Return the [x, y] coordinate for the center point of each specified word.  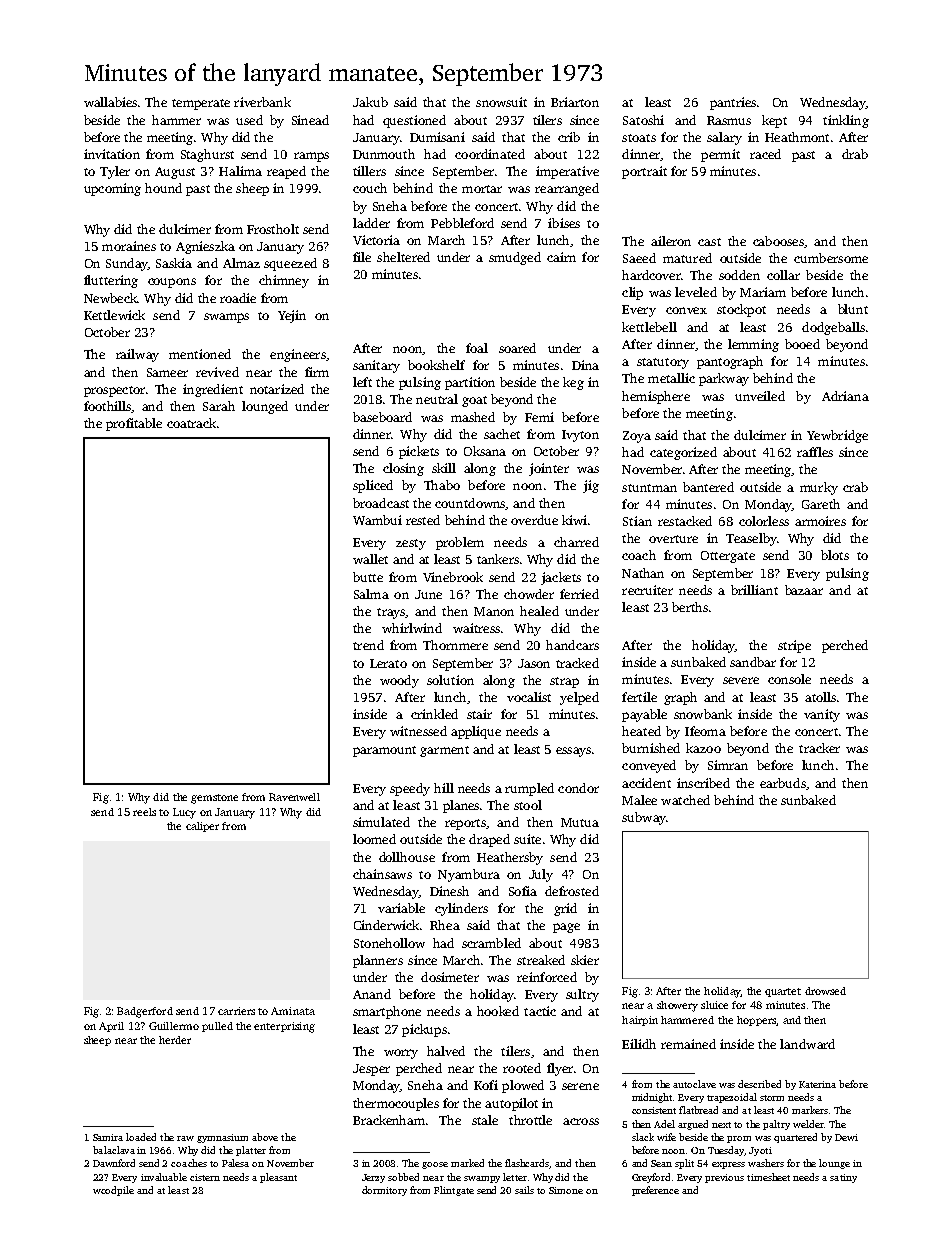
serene [580, 1086]
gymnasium [222, 1138]
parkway [724, 379]
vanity [822, 715]
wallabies [110, 102]
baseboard [382, 417]
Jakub [370, 102]
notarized [277, 389]
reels [144, 812]
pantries [733, 103]
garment [444, 751]
